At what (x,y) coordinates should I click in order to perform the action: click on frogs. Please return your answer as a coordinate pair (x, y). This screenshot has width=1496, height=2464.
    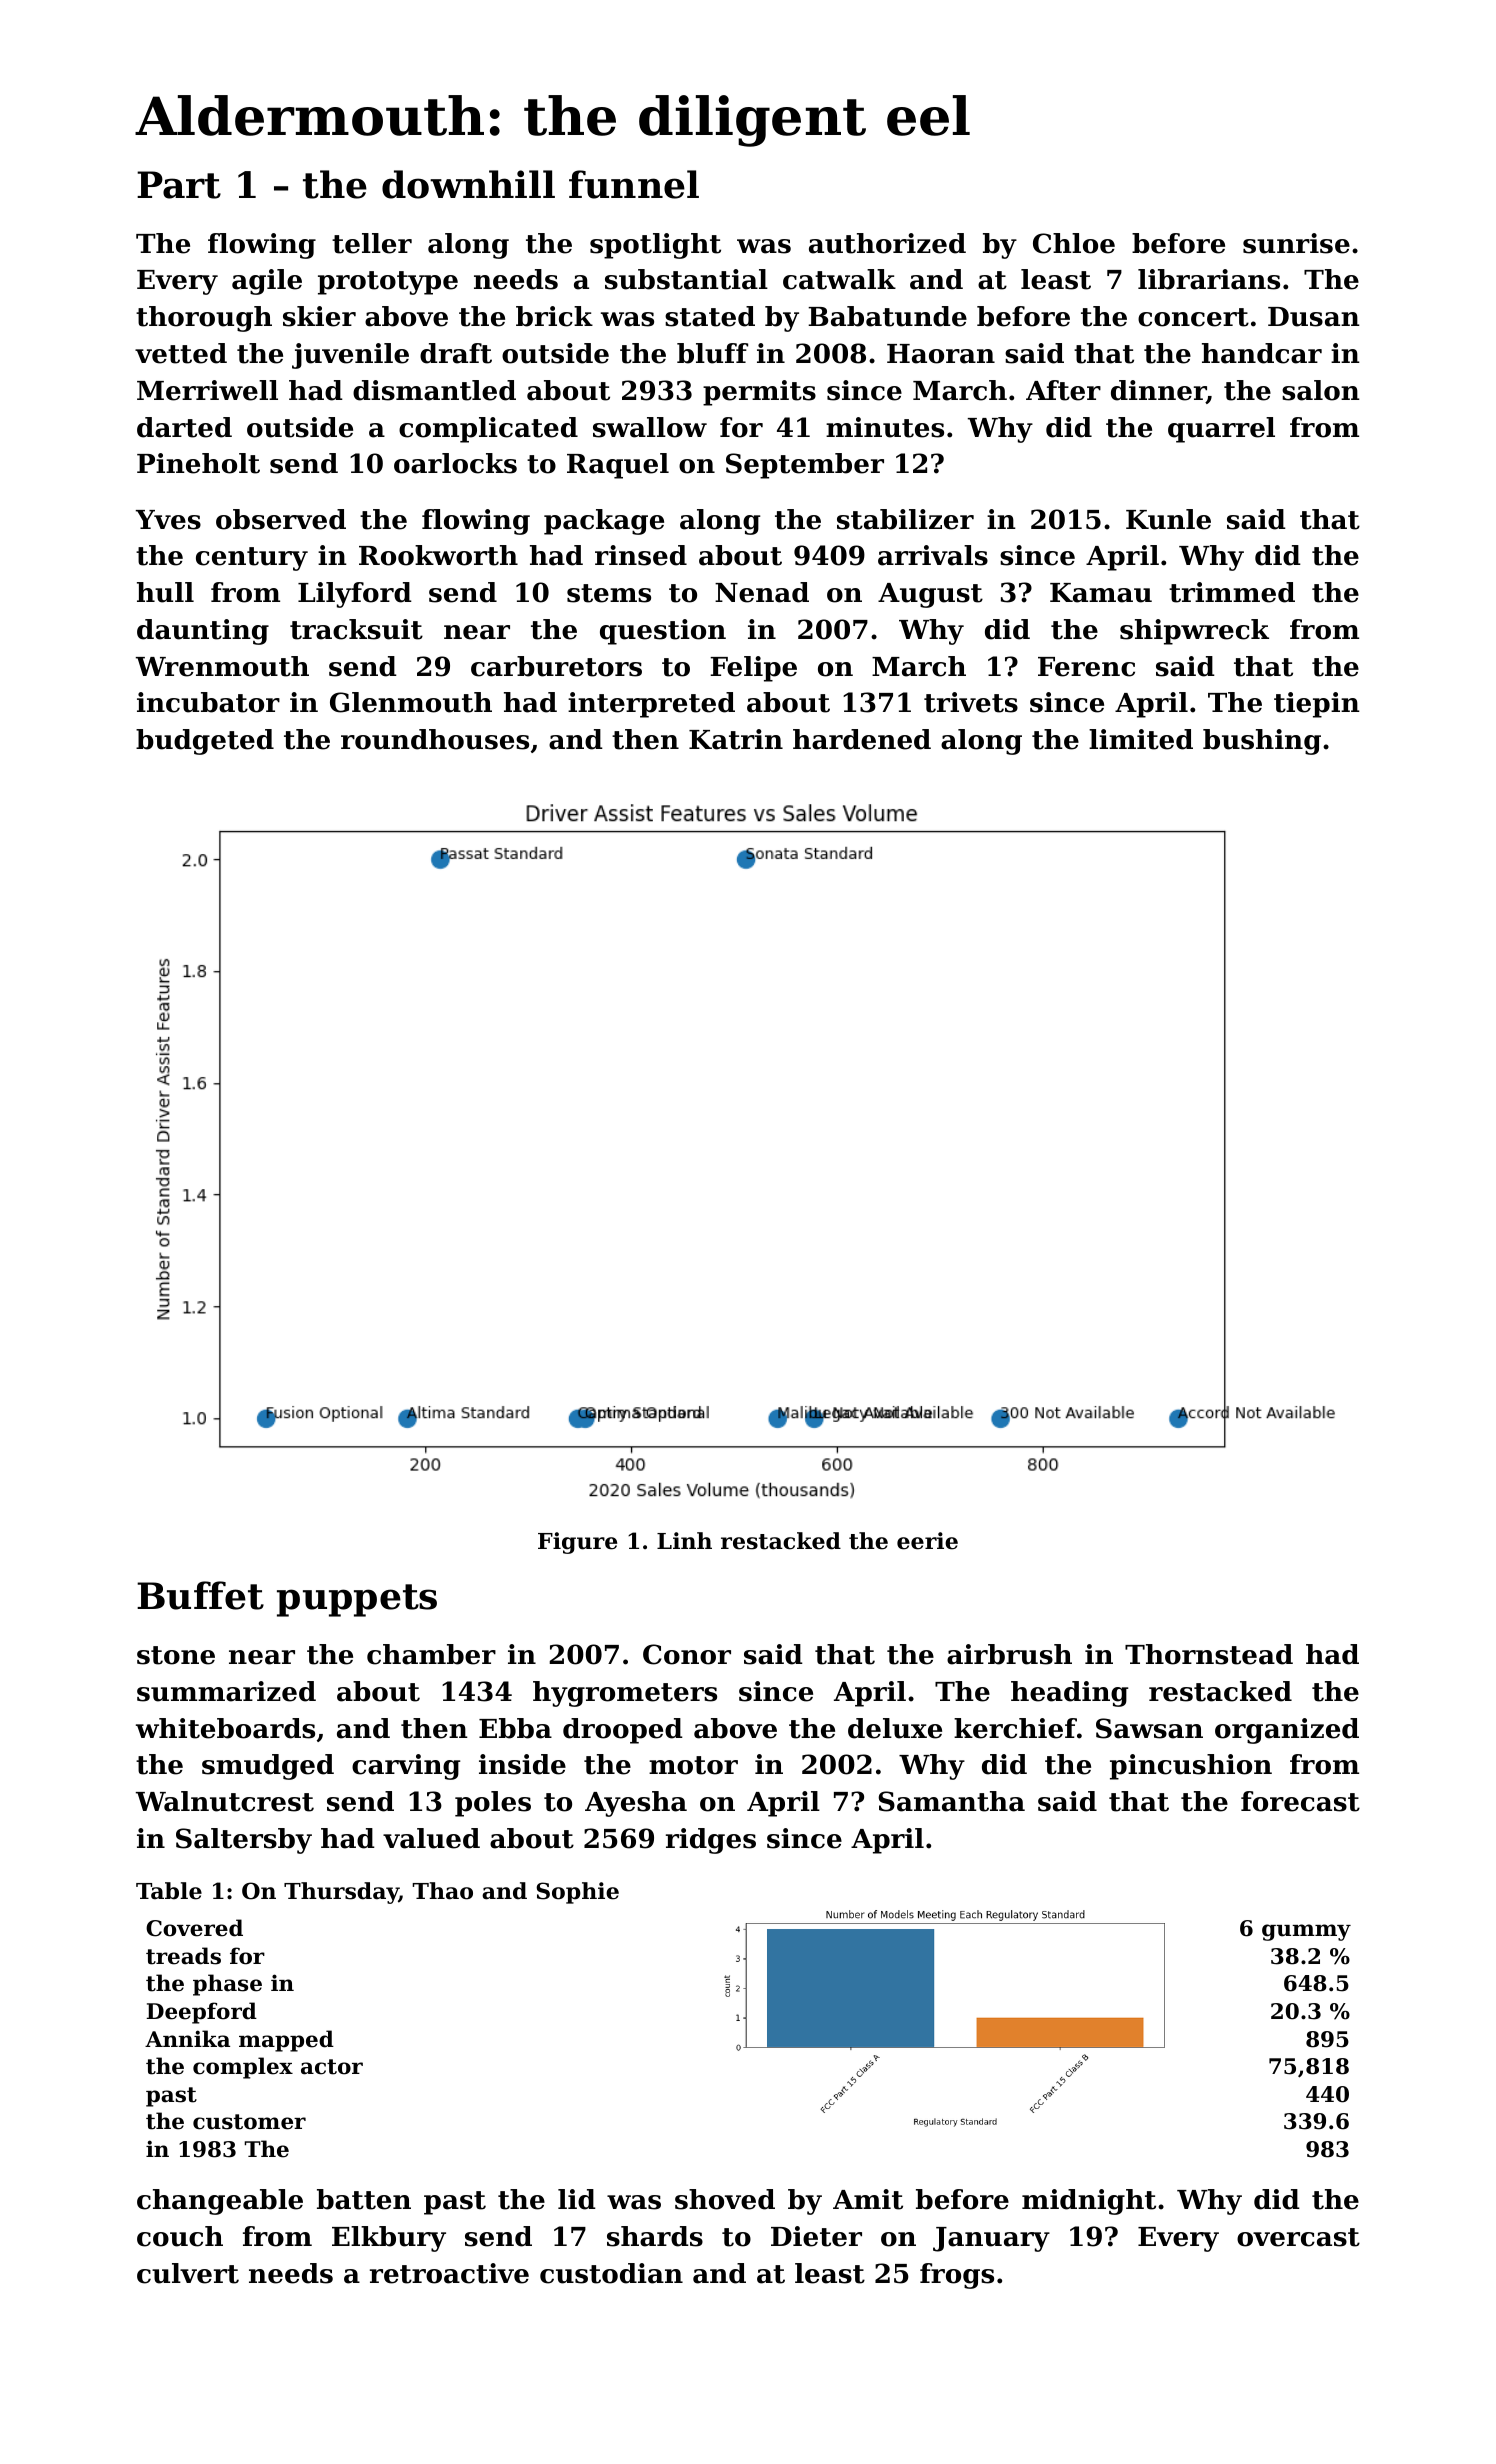
    Looking at the image, I should click on (957, 2276).
